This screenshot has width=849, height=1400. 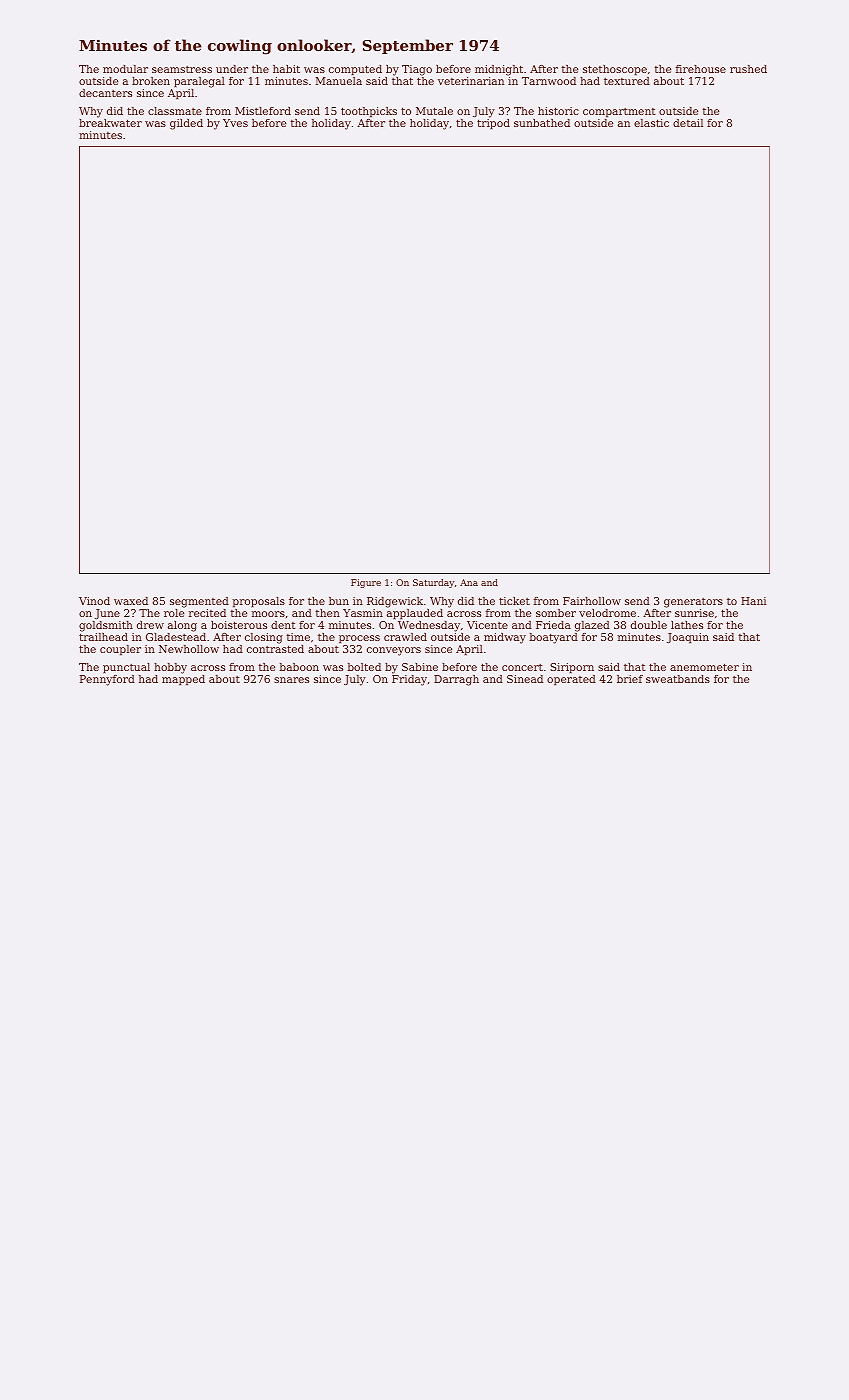 What do you see at coordinates (186, 124) in the screenshot?
I see `gilded` at bounding box center [186, 124].
